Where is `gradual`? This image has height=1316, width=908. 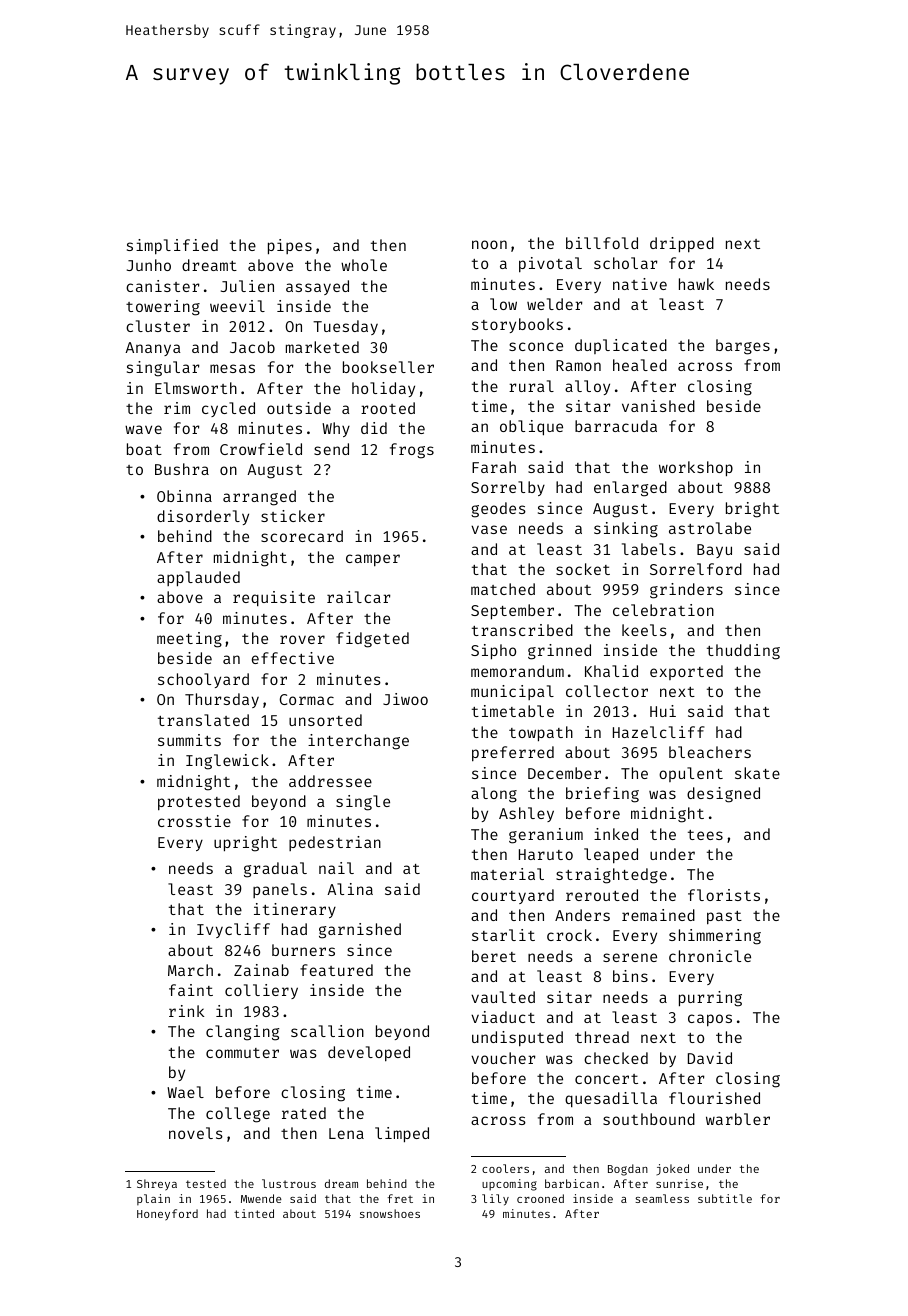
gradual is located at coordinates (275, 870).
